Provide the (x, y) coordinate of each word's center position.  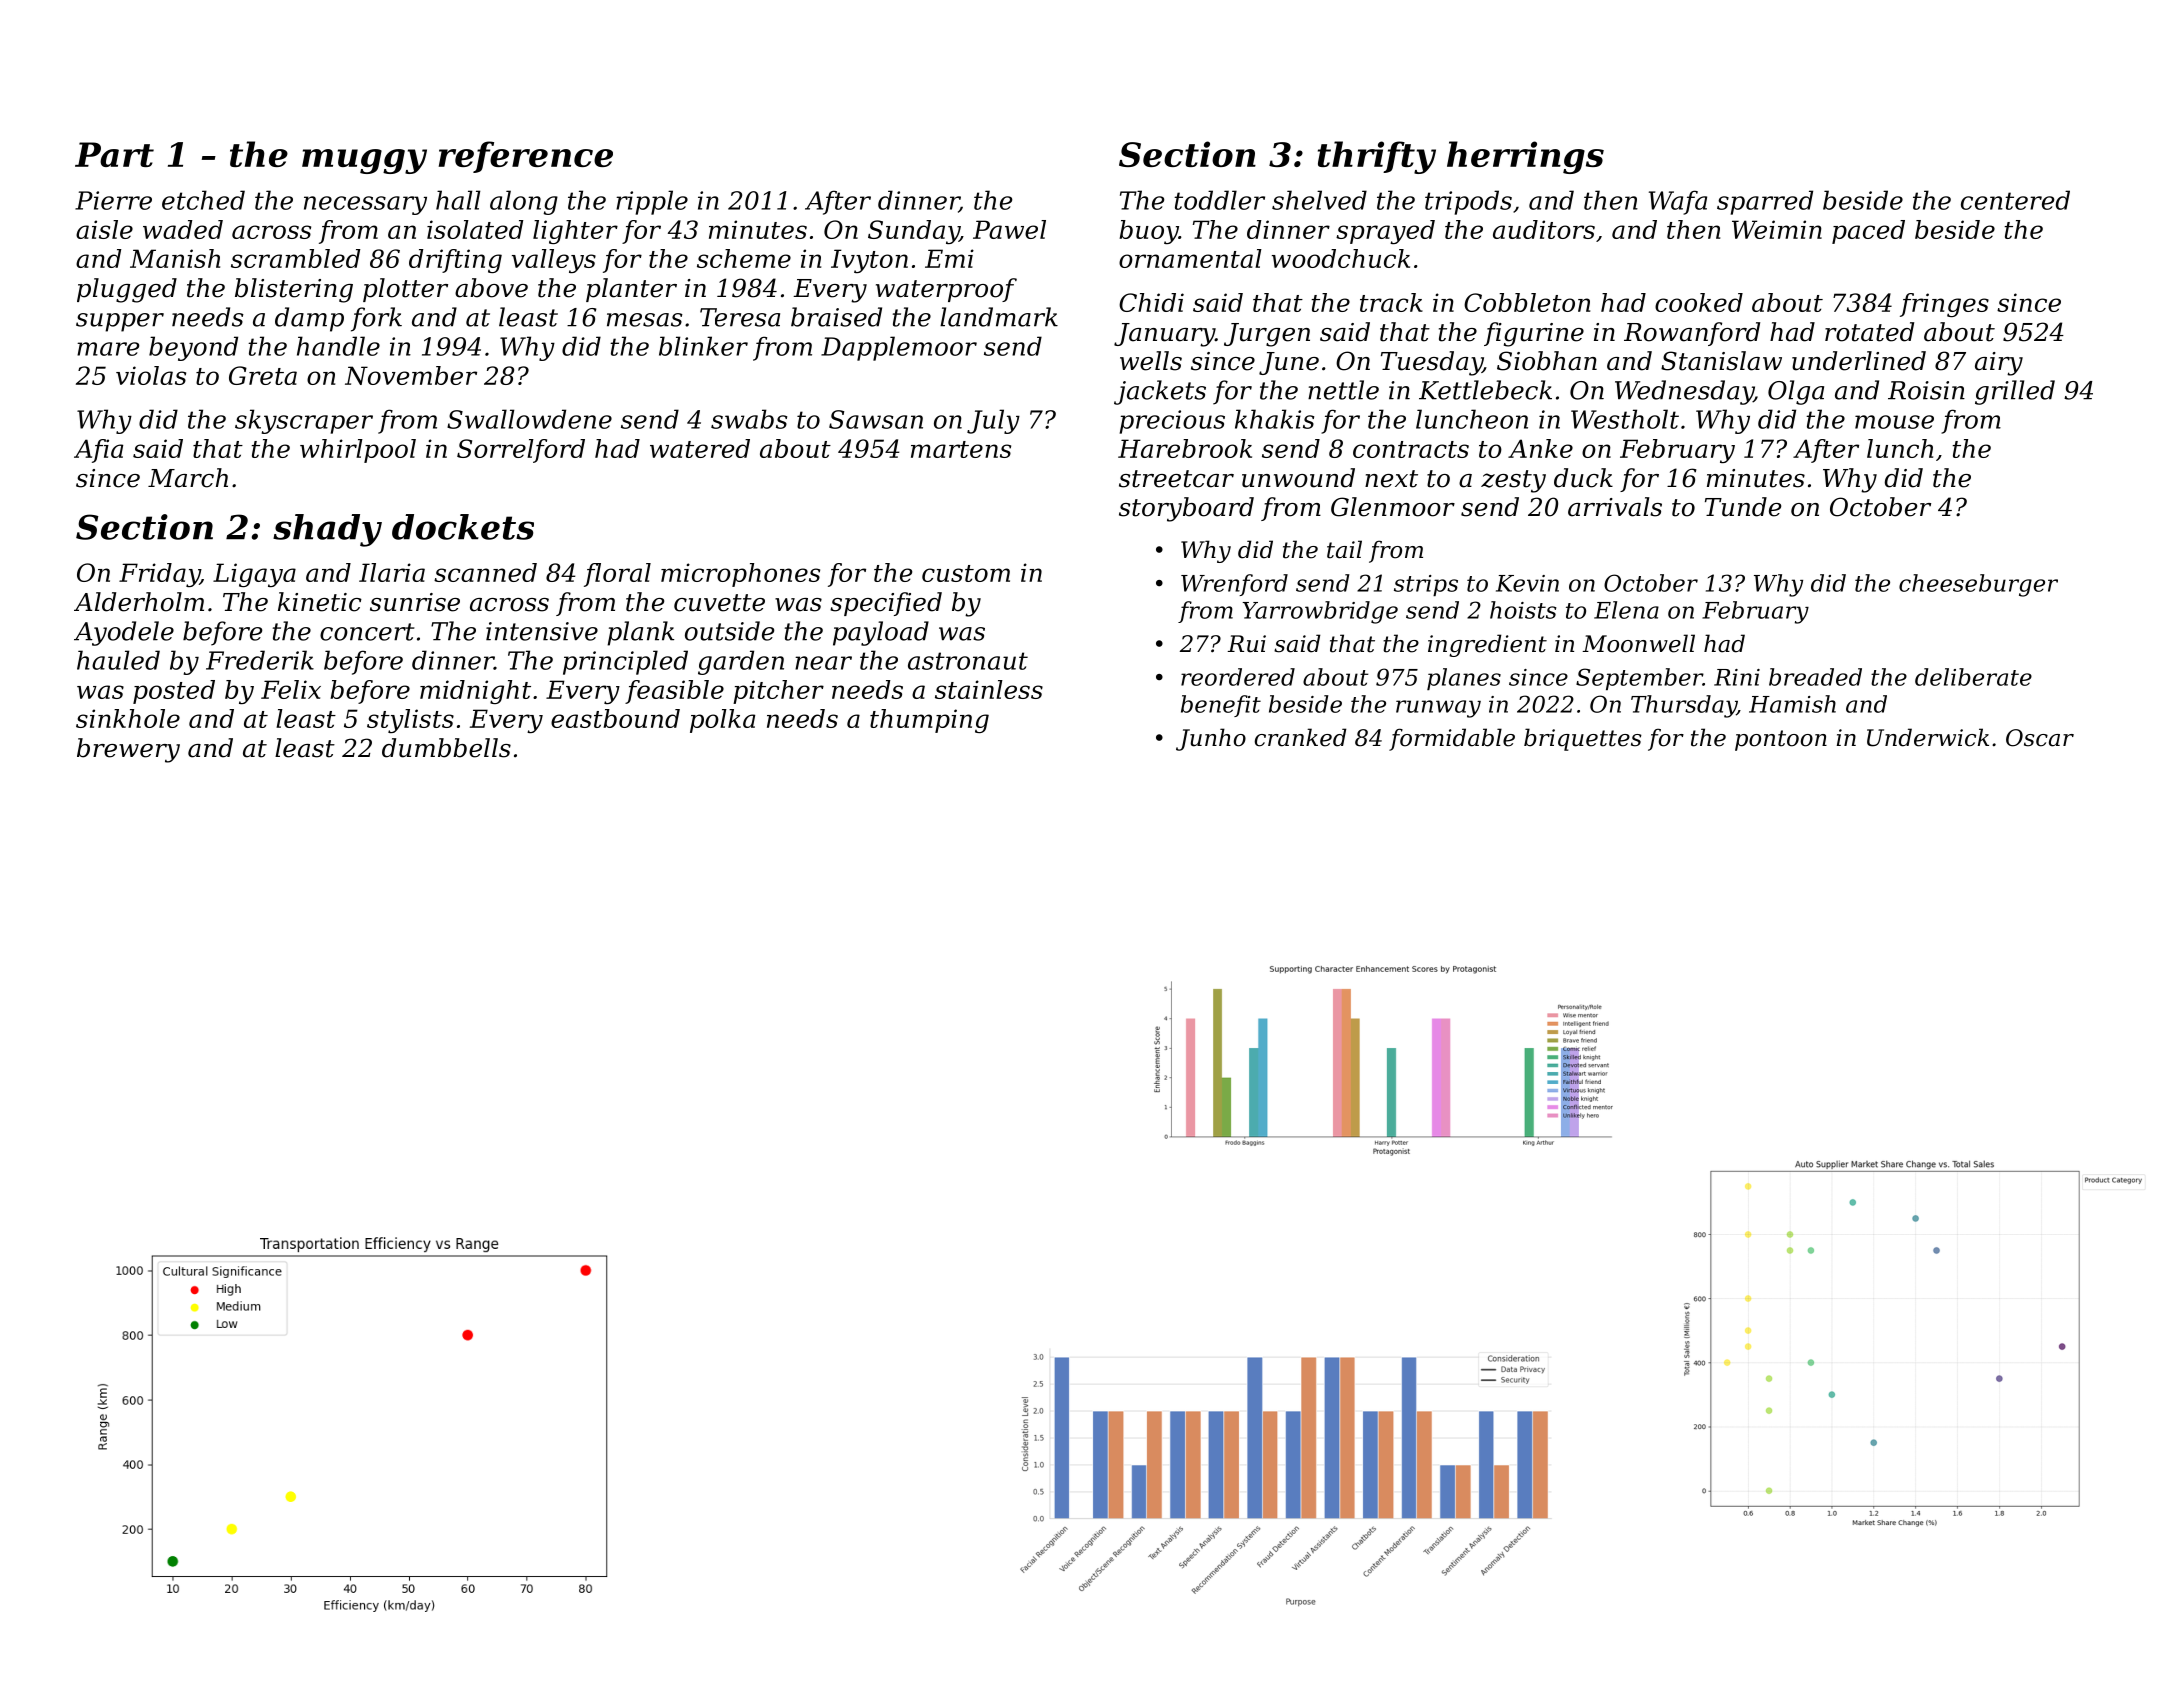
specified (886, 604)
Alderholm (139, 602)
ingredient (1487, 645)
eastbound (615, 718)
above (491, 288)
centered (2015, 200)
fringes (1944, 305)
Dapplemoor (899, 348)
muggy (364, 161)
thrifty (1377, 157)
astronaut (968, 661)
